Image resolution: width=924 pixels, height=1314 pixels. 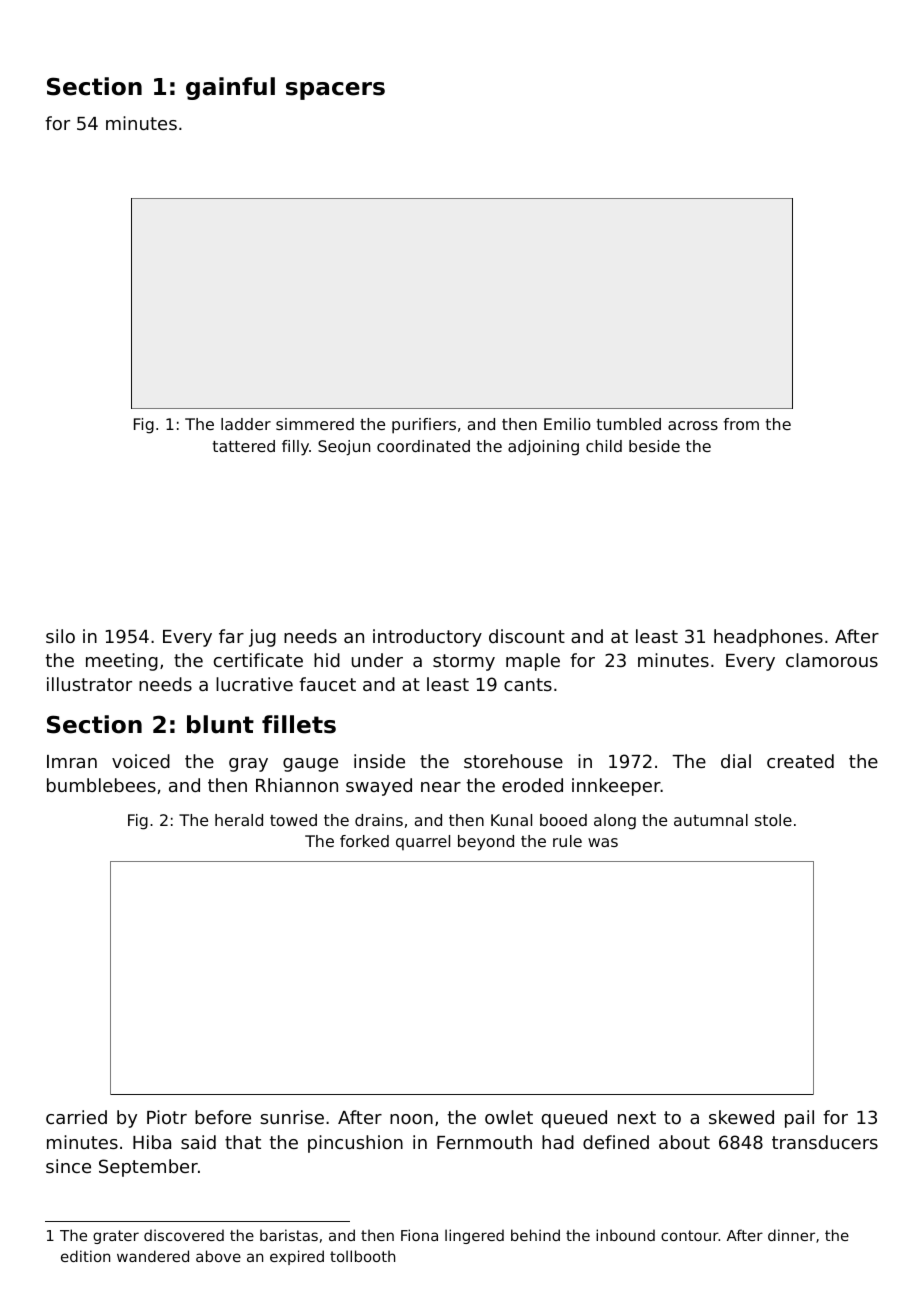 What do you see at coordinates (230, 88) in the page?
I see `gainful` at bounding box center [230, 88].
